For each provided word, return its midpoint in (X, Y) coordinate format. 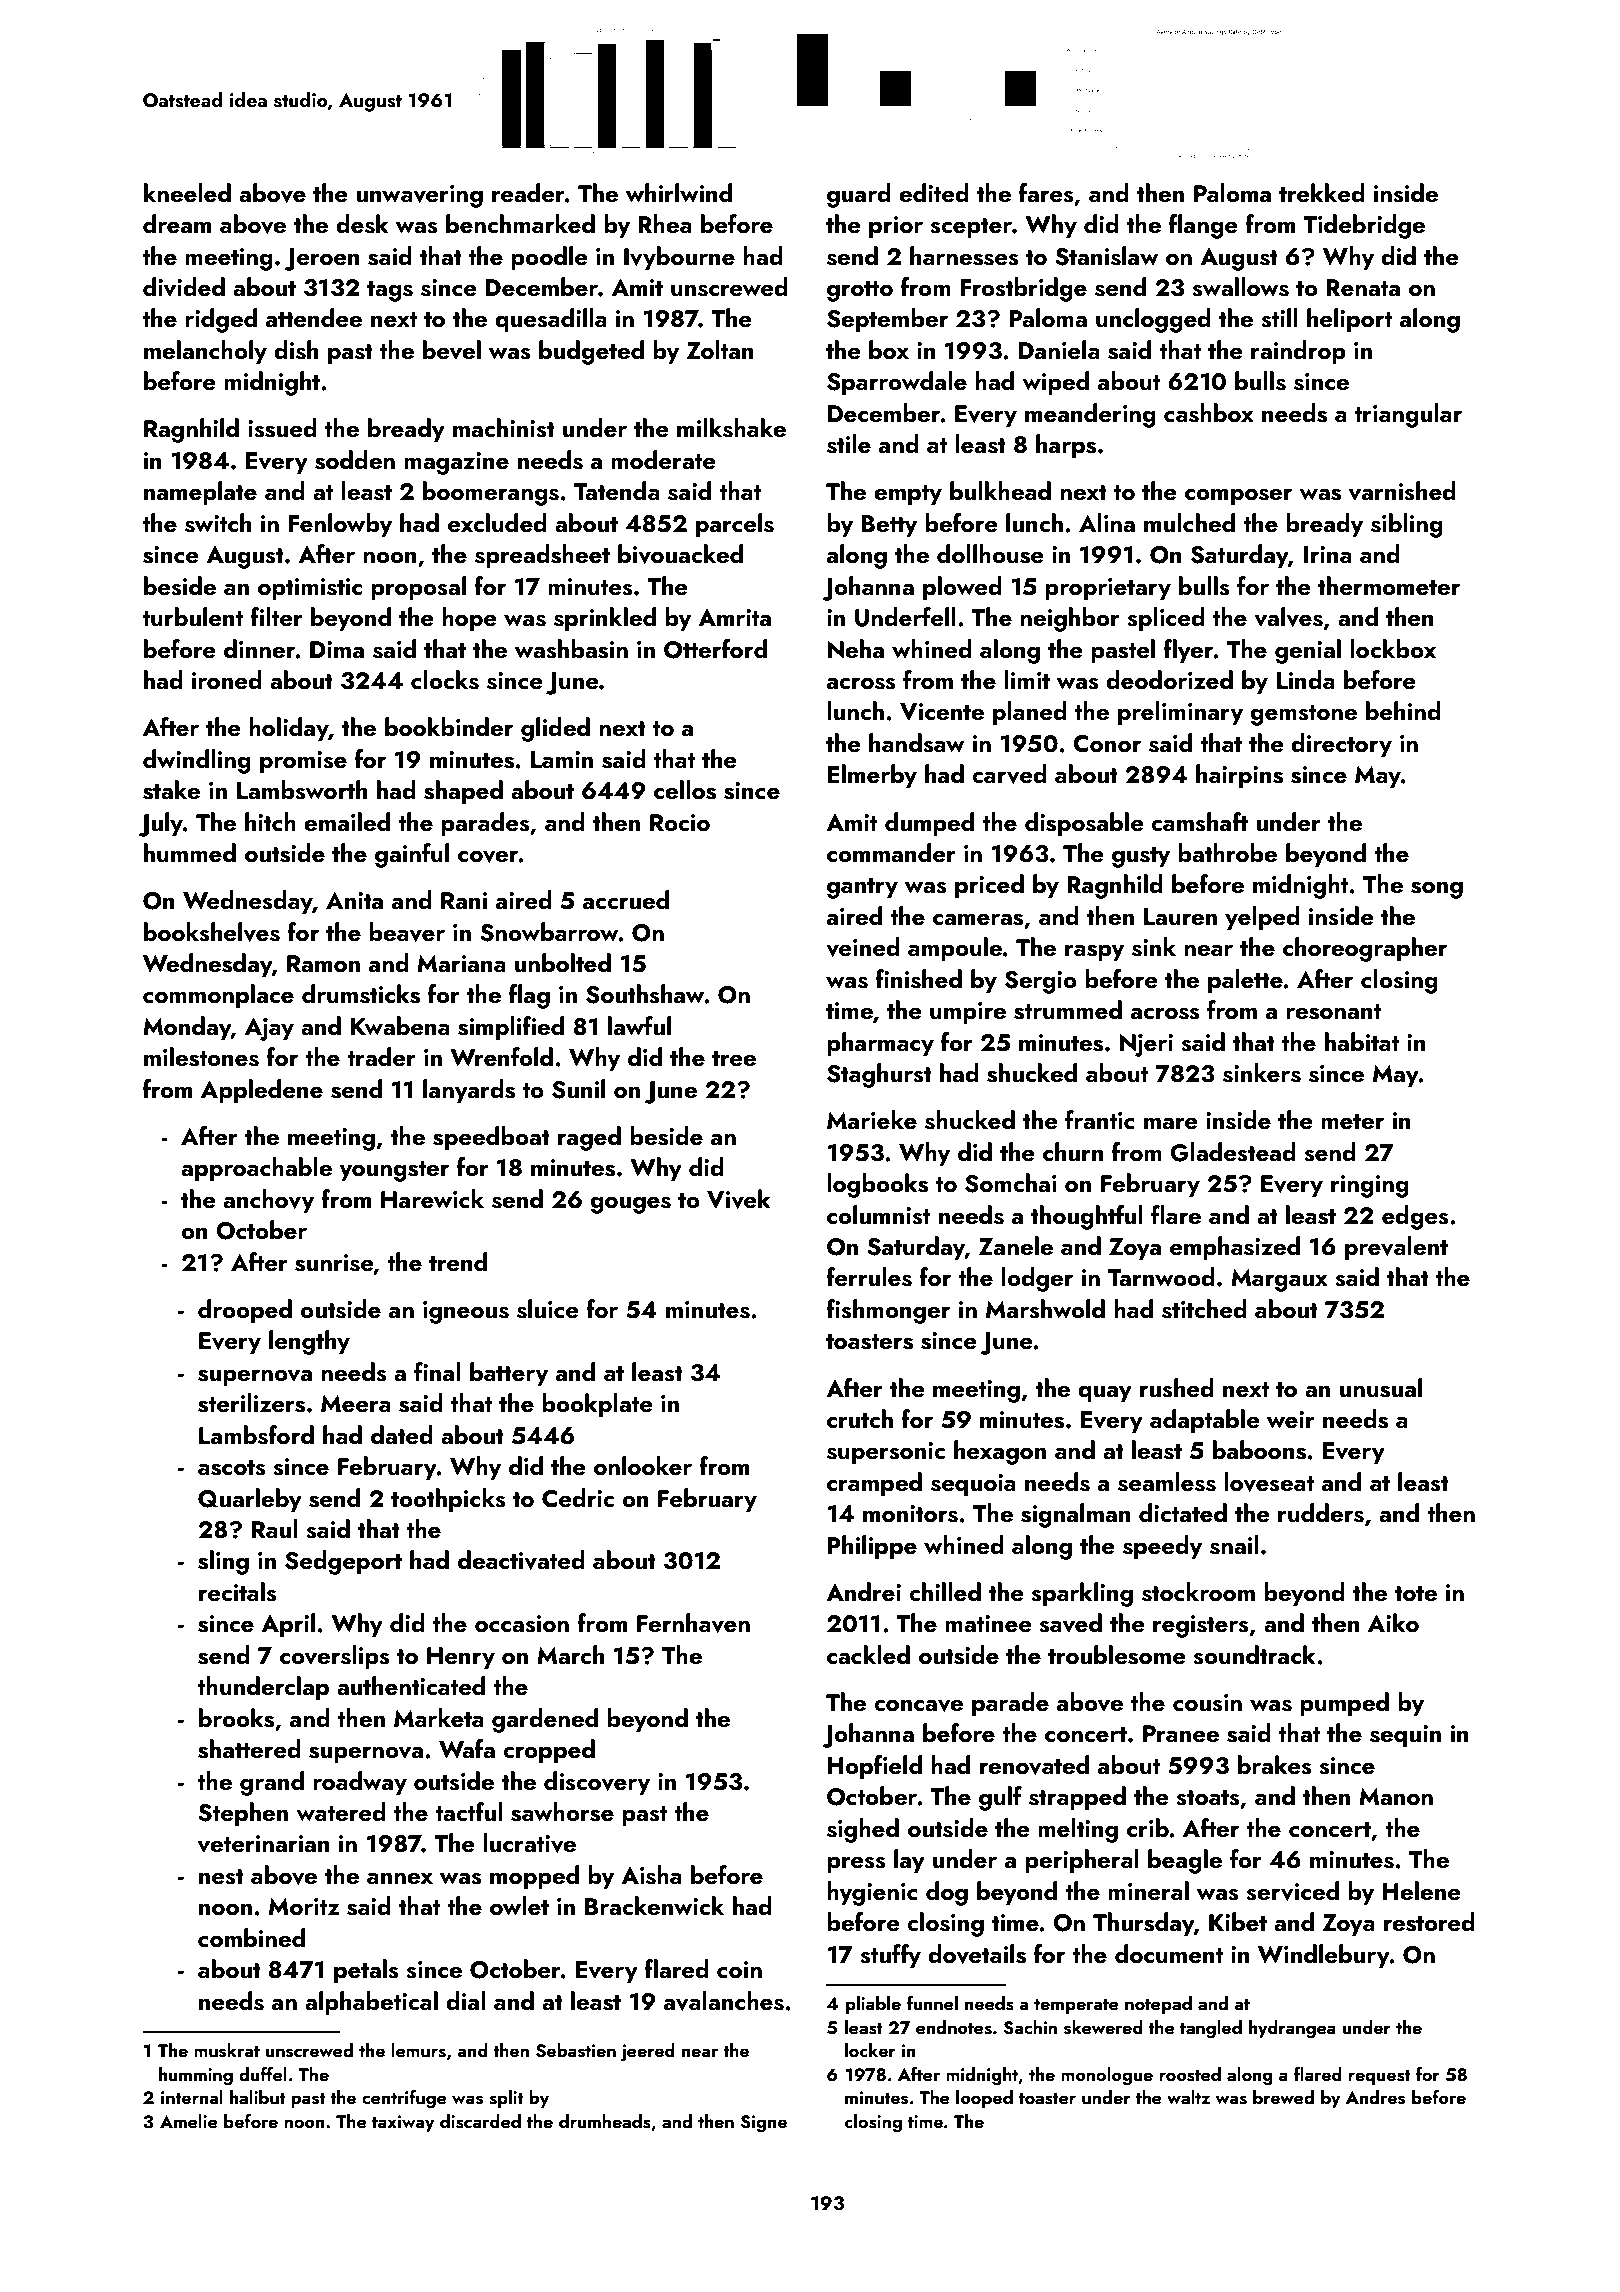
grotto (860, 291)
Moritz (304, 1906)
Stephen (243, 1814)
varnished (1402, 491)
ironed (227, 679)
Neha (856, 649)
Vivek (739, 1199)
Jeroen (322, 259)
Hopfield (875, 1767)
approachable (256, 1169)
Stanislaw (1107, 256)
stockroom (1198, 1592)
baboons (1259, 1450)
